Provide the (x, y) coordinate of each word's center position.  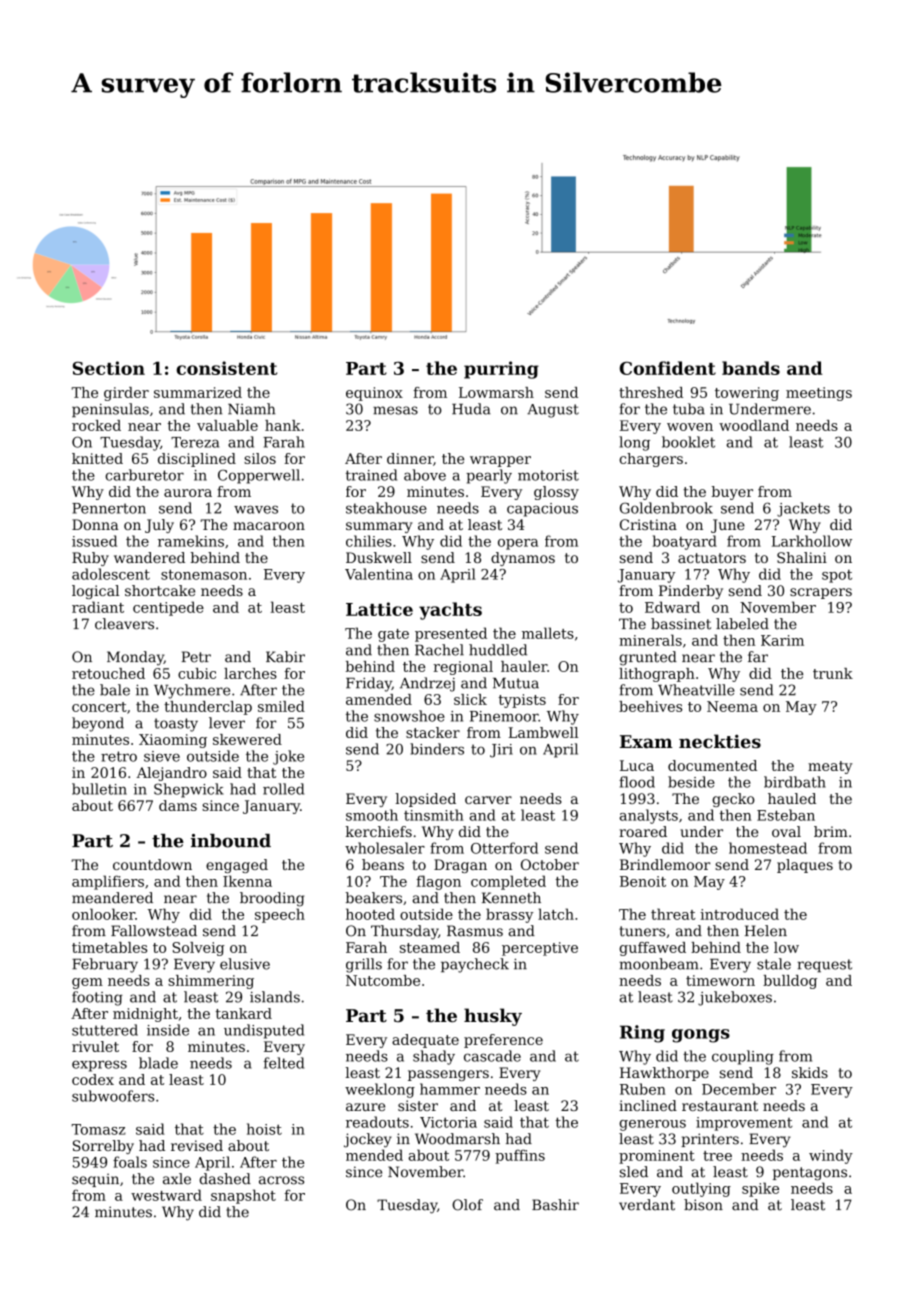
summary (379, 527)
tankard (244, 1013)
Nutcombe (383, 980)
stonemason (204, 574)
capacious (542, 510)
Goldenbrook (666, 508)
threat (673, 914)
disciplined (197, 460)
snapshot (243, 1196)
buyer (732, 493)
